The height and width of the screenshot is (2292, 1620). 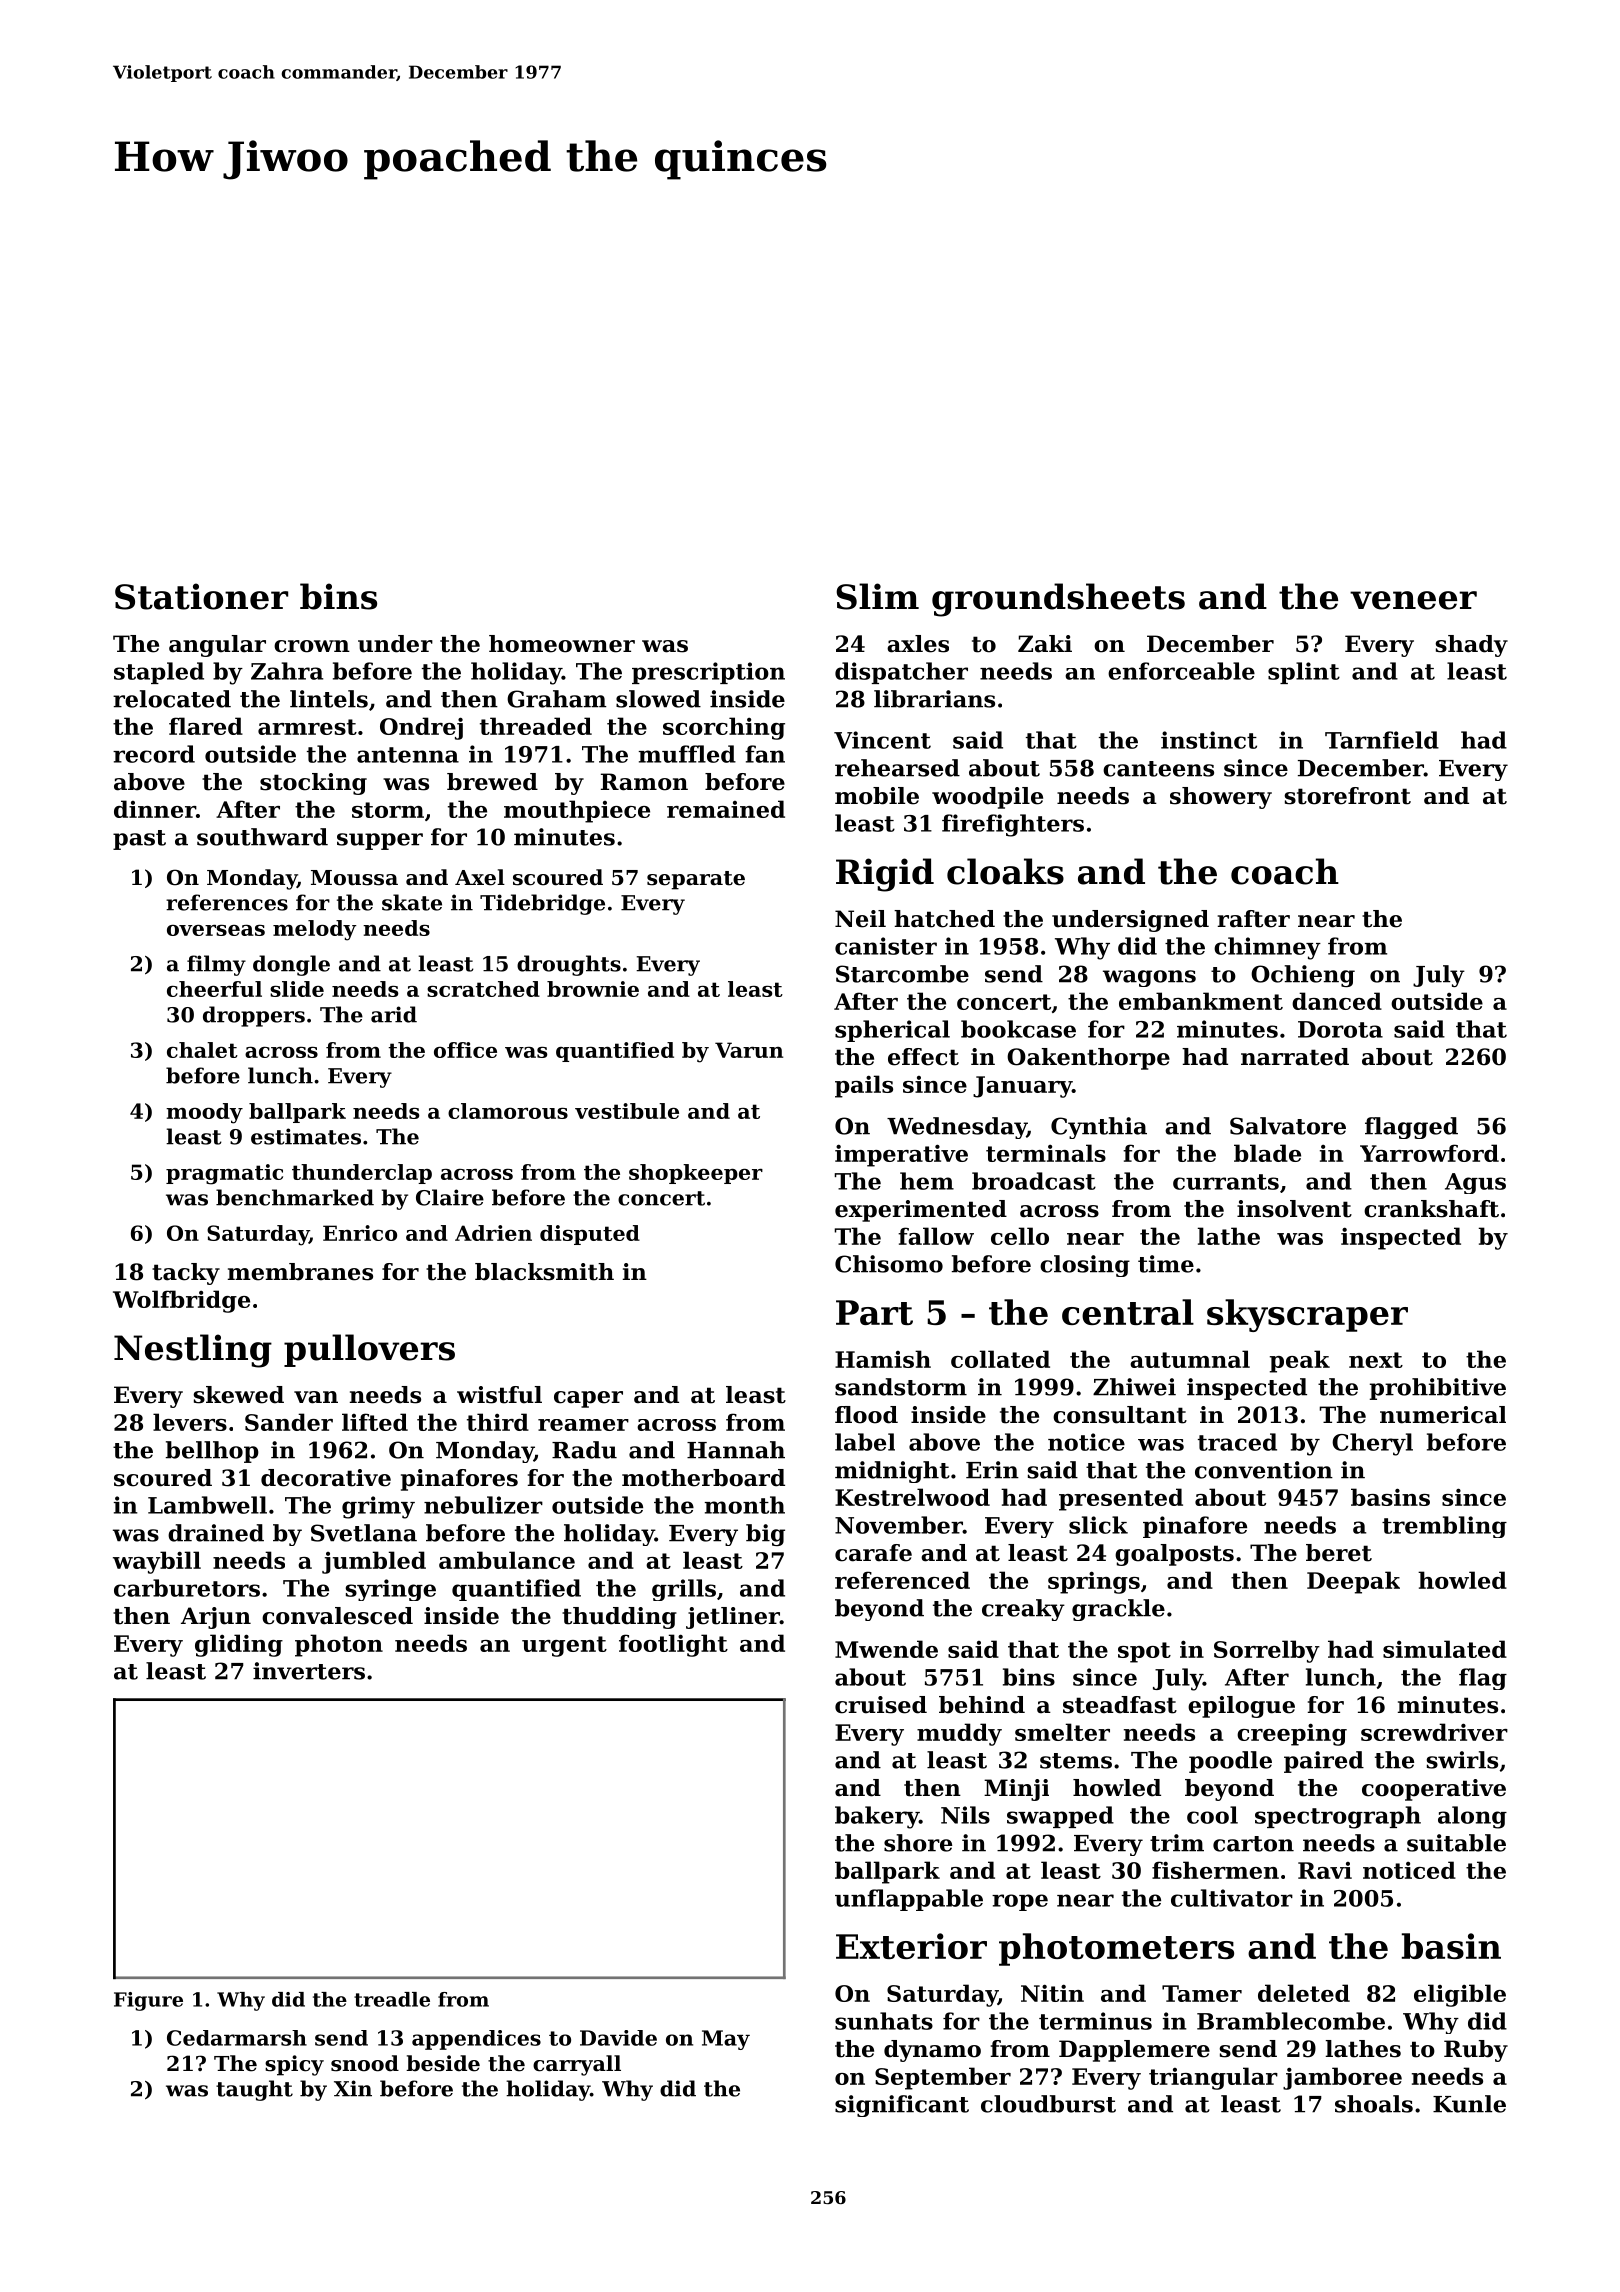 I want to click on inverters, so click(x=309, y=1671).
